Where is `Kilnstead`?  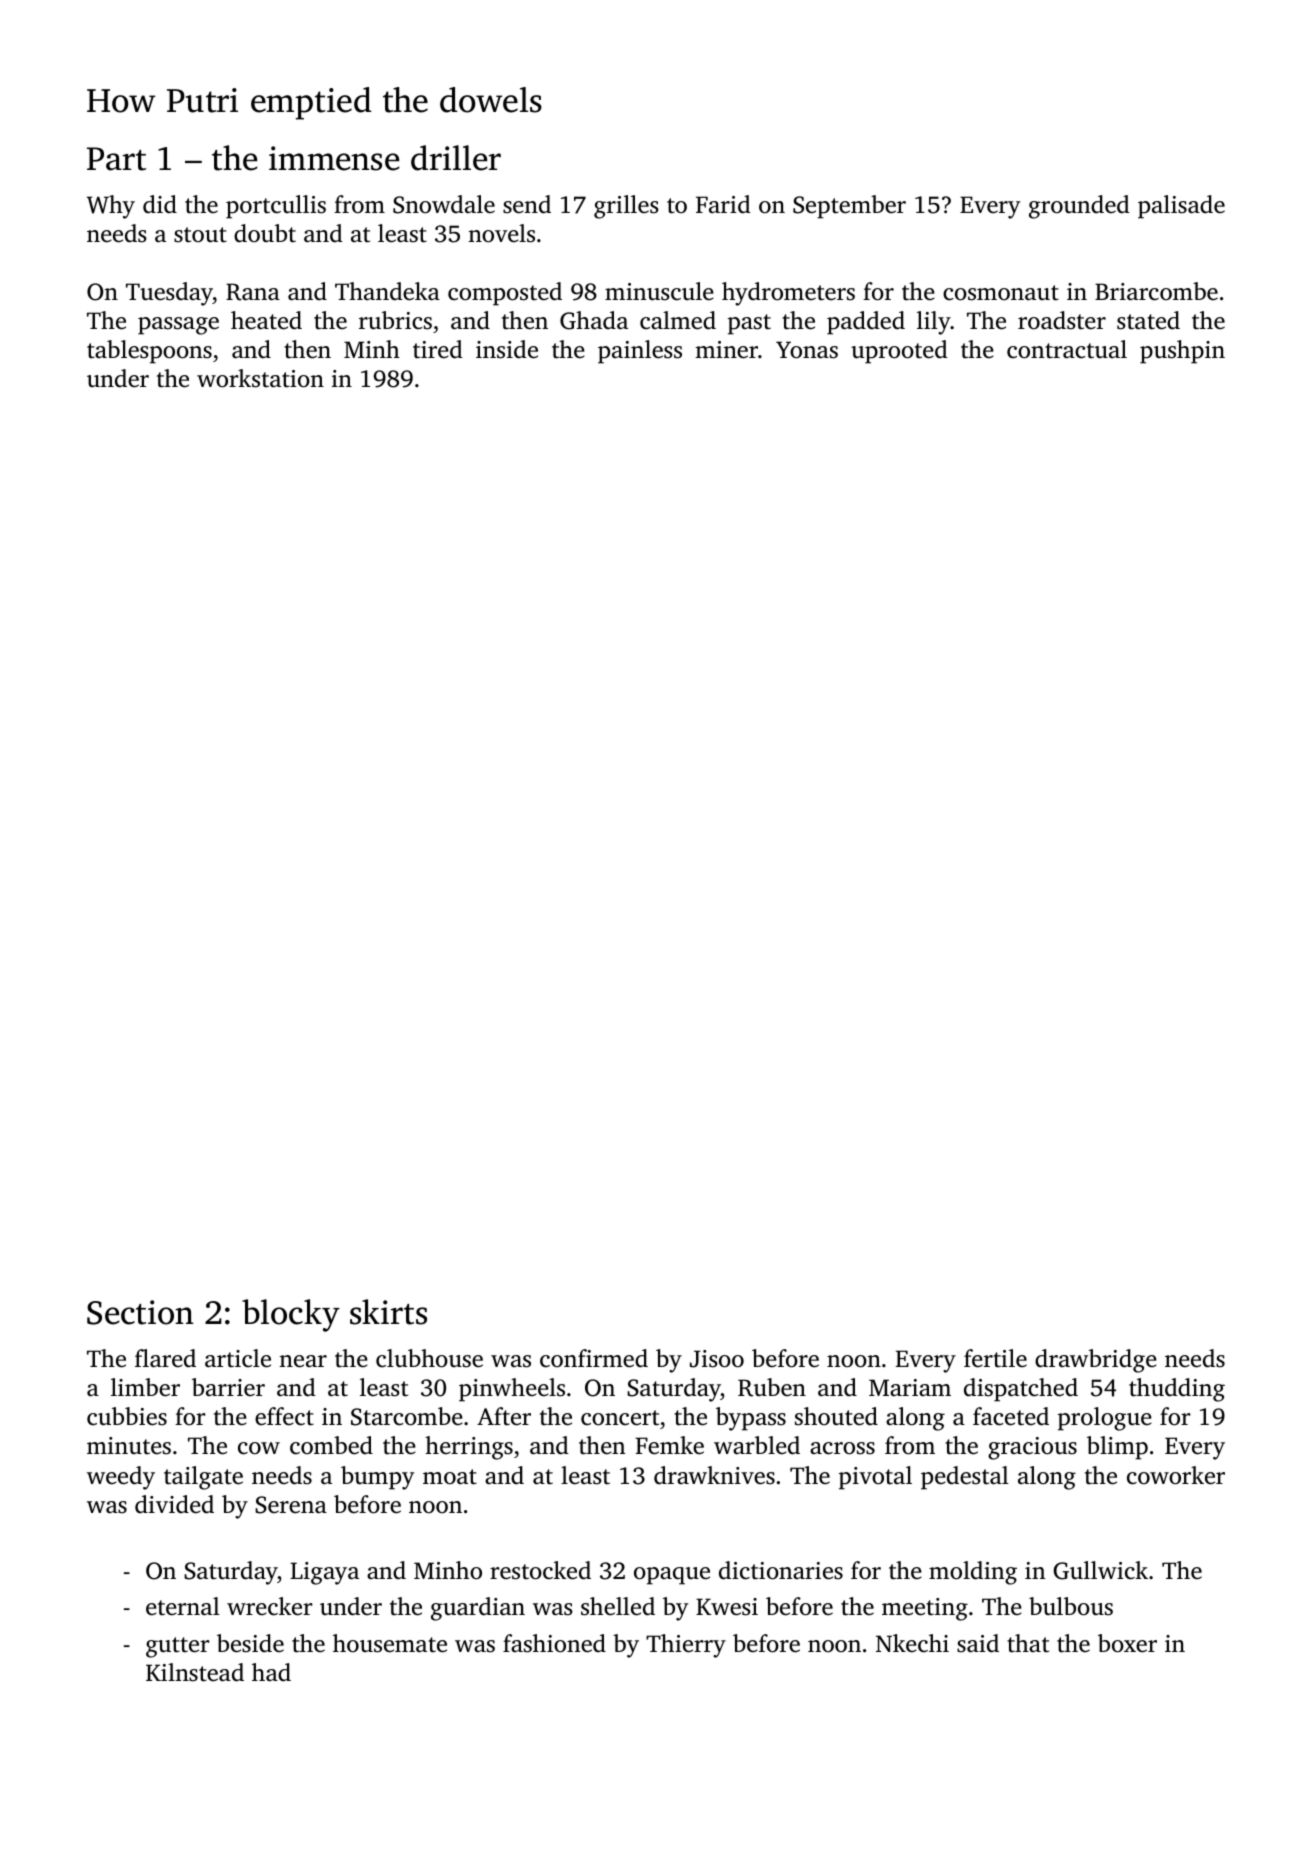 Kilnstead is located at coordinates (195, 1672).
